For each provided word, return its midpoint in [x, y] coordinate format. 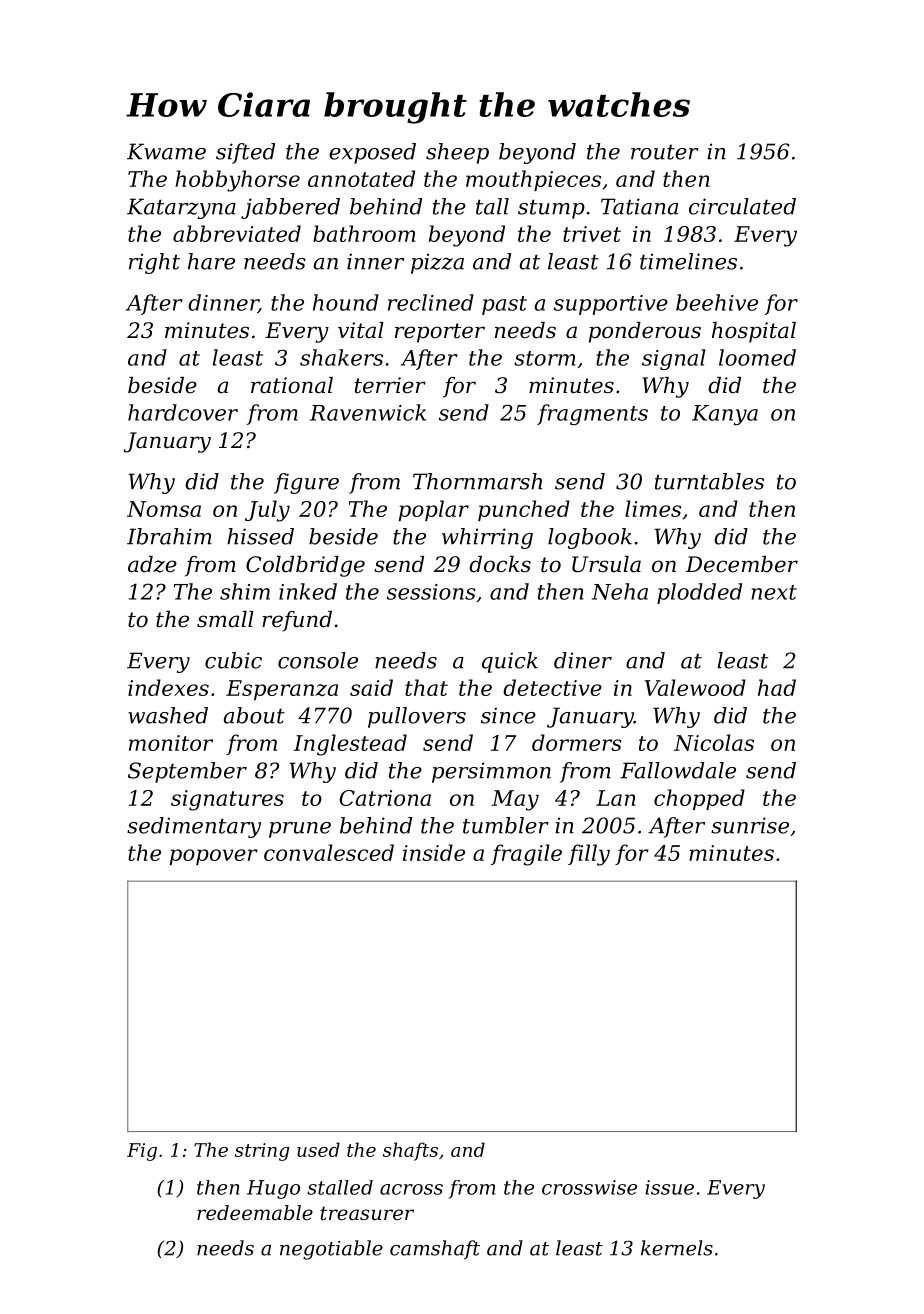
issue [669, 1187]
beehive [717, 302]
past [504, 305]
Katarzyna [181, 208]
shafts [410, 1151]
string [262, 1152]
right [154, 263]
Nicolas [714, 742]
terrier [390, 385]
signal [674, 359]
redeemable [255, 1213]
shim [245, 591]
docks [500, 564]
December [742, 564]
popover [214, 857]
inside [434, 852]
